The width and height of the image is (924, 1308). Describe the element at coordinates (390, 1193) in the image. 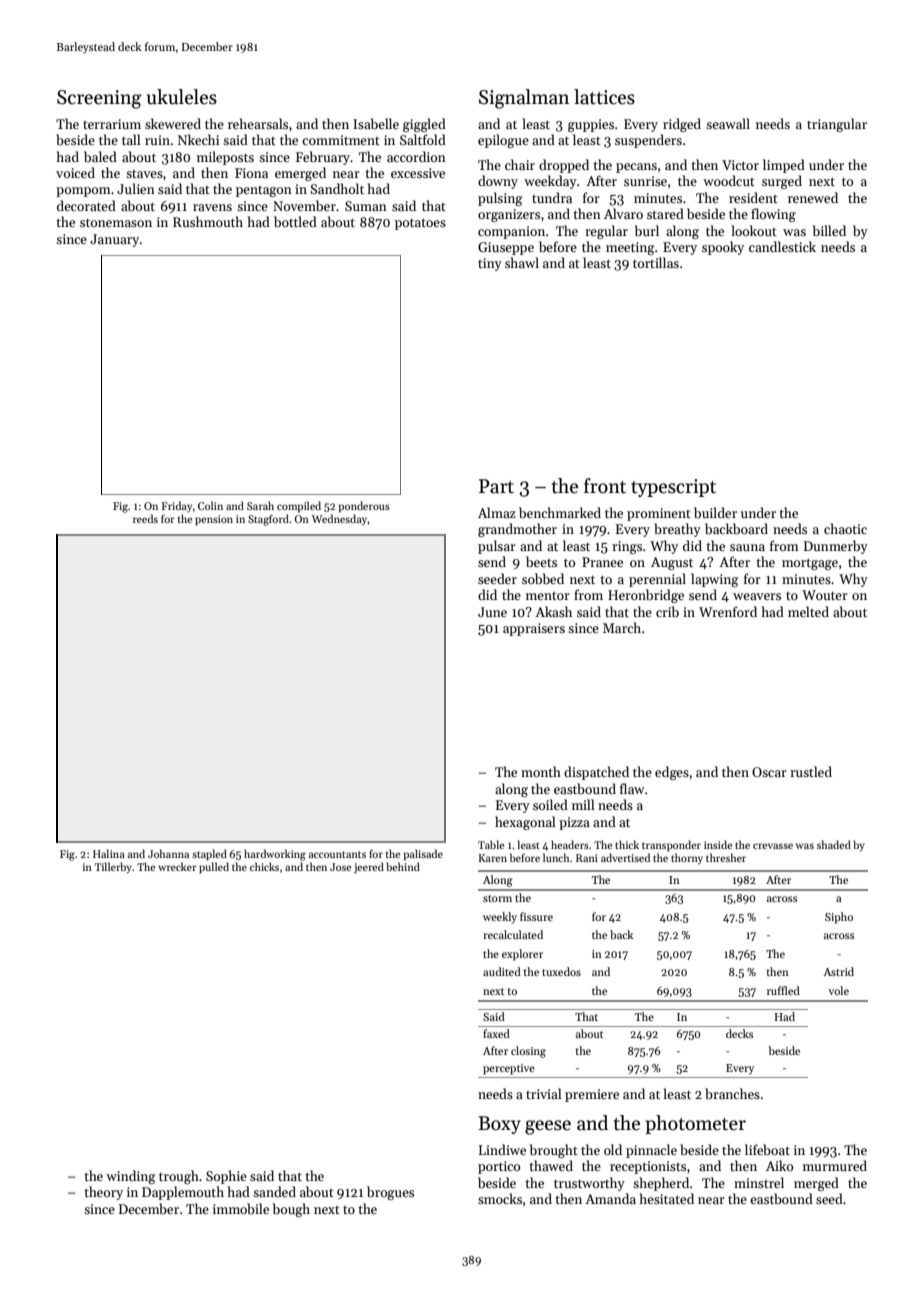

I see `brogues` at that location.
